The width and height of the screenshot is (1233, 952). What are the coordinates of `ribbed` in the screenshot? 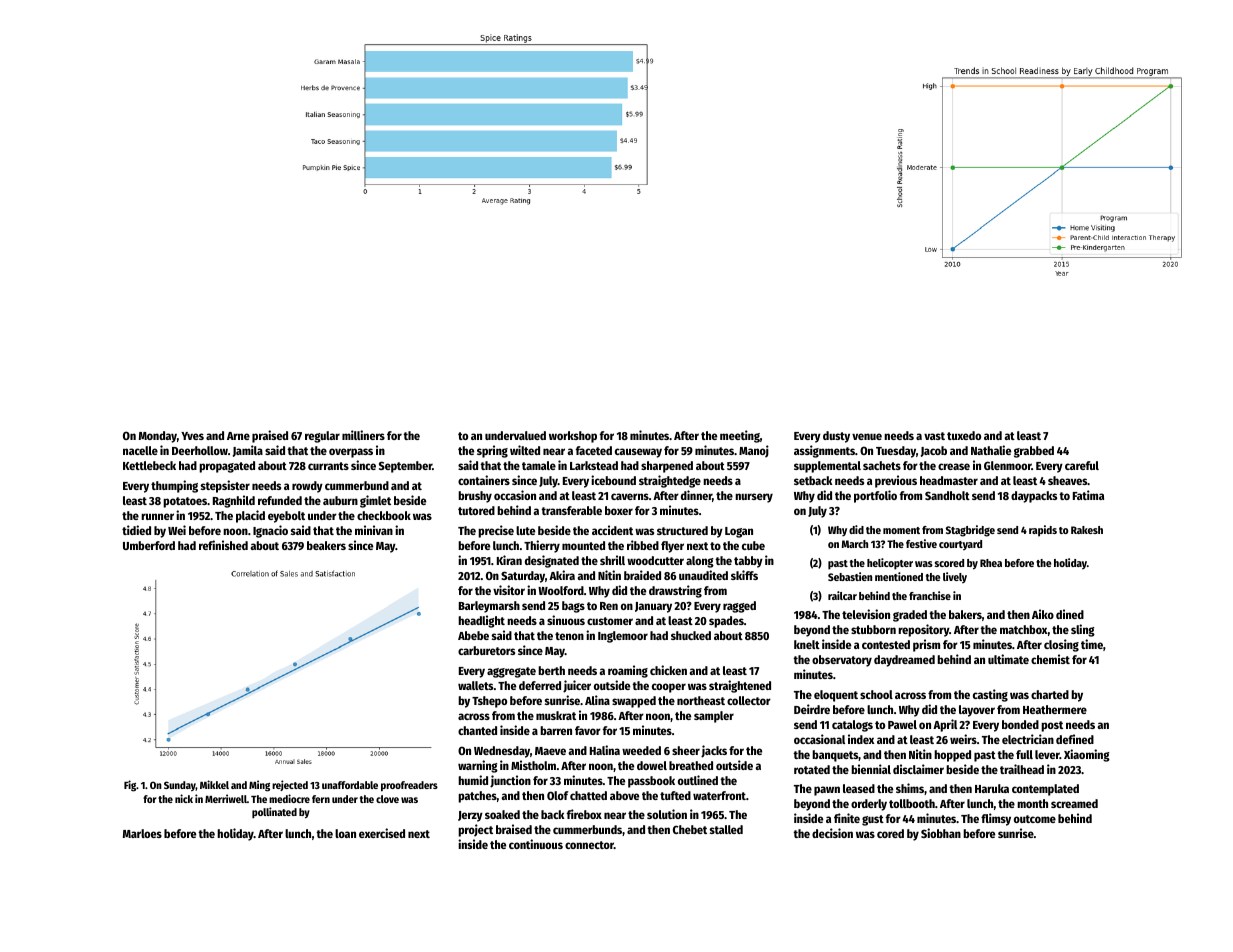 It's located at (643, 545).
